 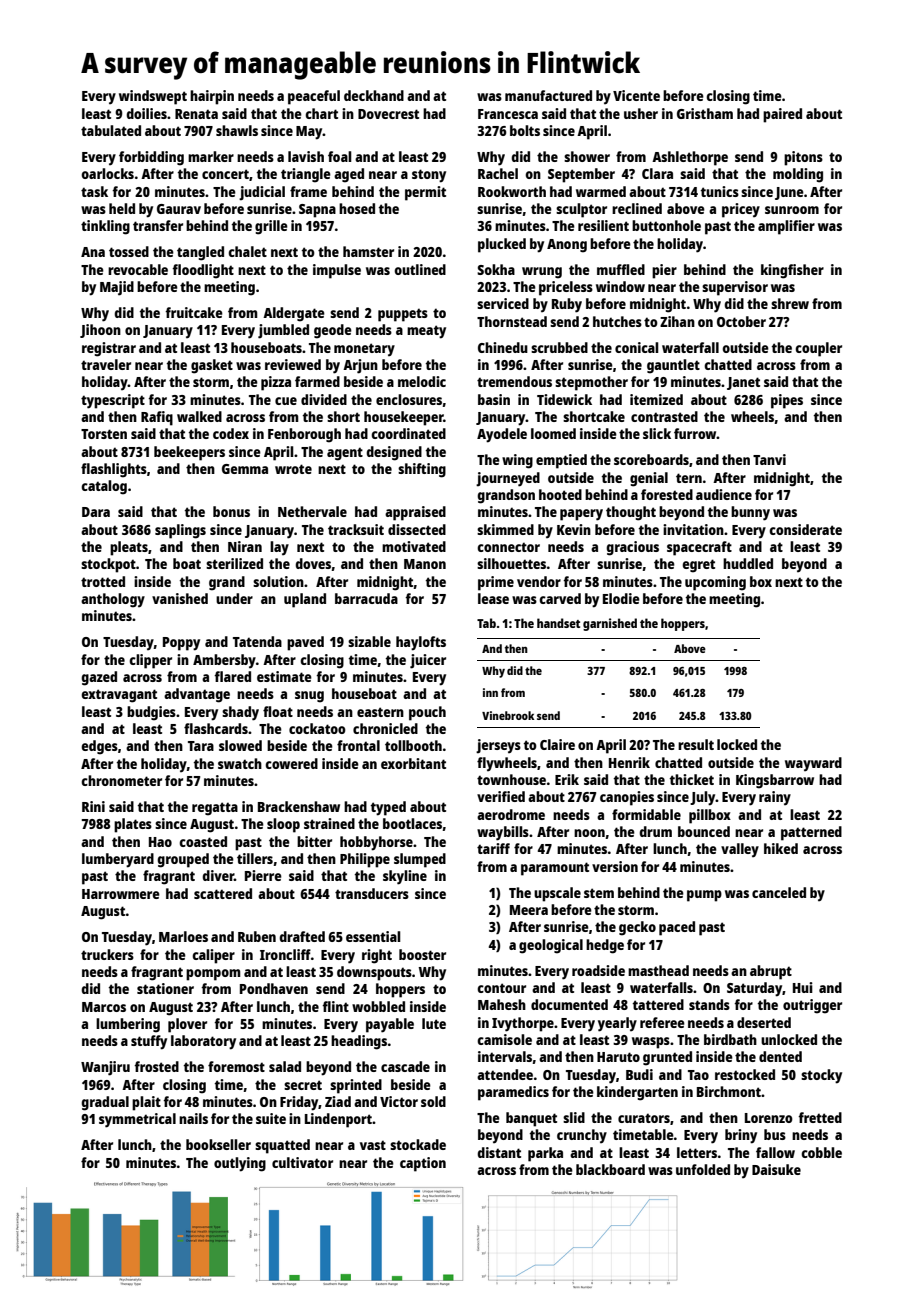 What do you see at coordinates (203, 841) in the screenshot?
I see `coasted` at bounding box center [203, 841].
